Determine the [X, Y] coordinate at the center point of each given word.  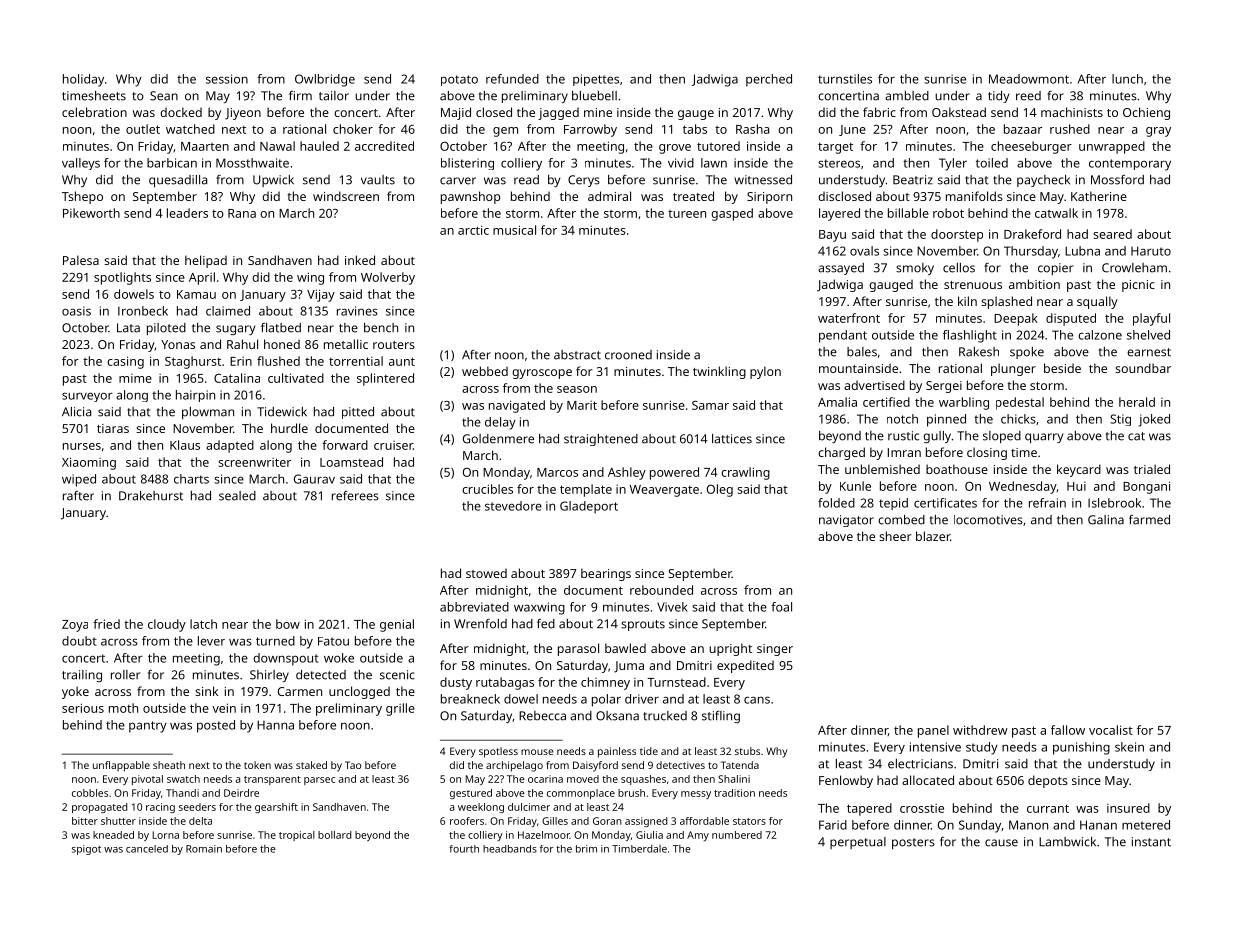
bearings [606, 574]
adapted [230, 446]
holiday [83, 80]
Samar [710, 405]
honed [282, 344]
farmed [1149, 520]
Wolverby [388, 278]
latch [203, 624]
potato [459, 80]
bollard [334, 835]
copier [1055, 269]
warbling [964, 403]
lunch [1127, 79]
